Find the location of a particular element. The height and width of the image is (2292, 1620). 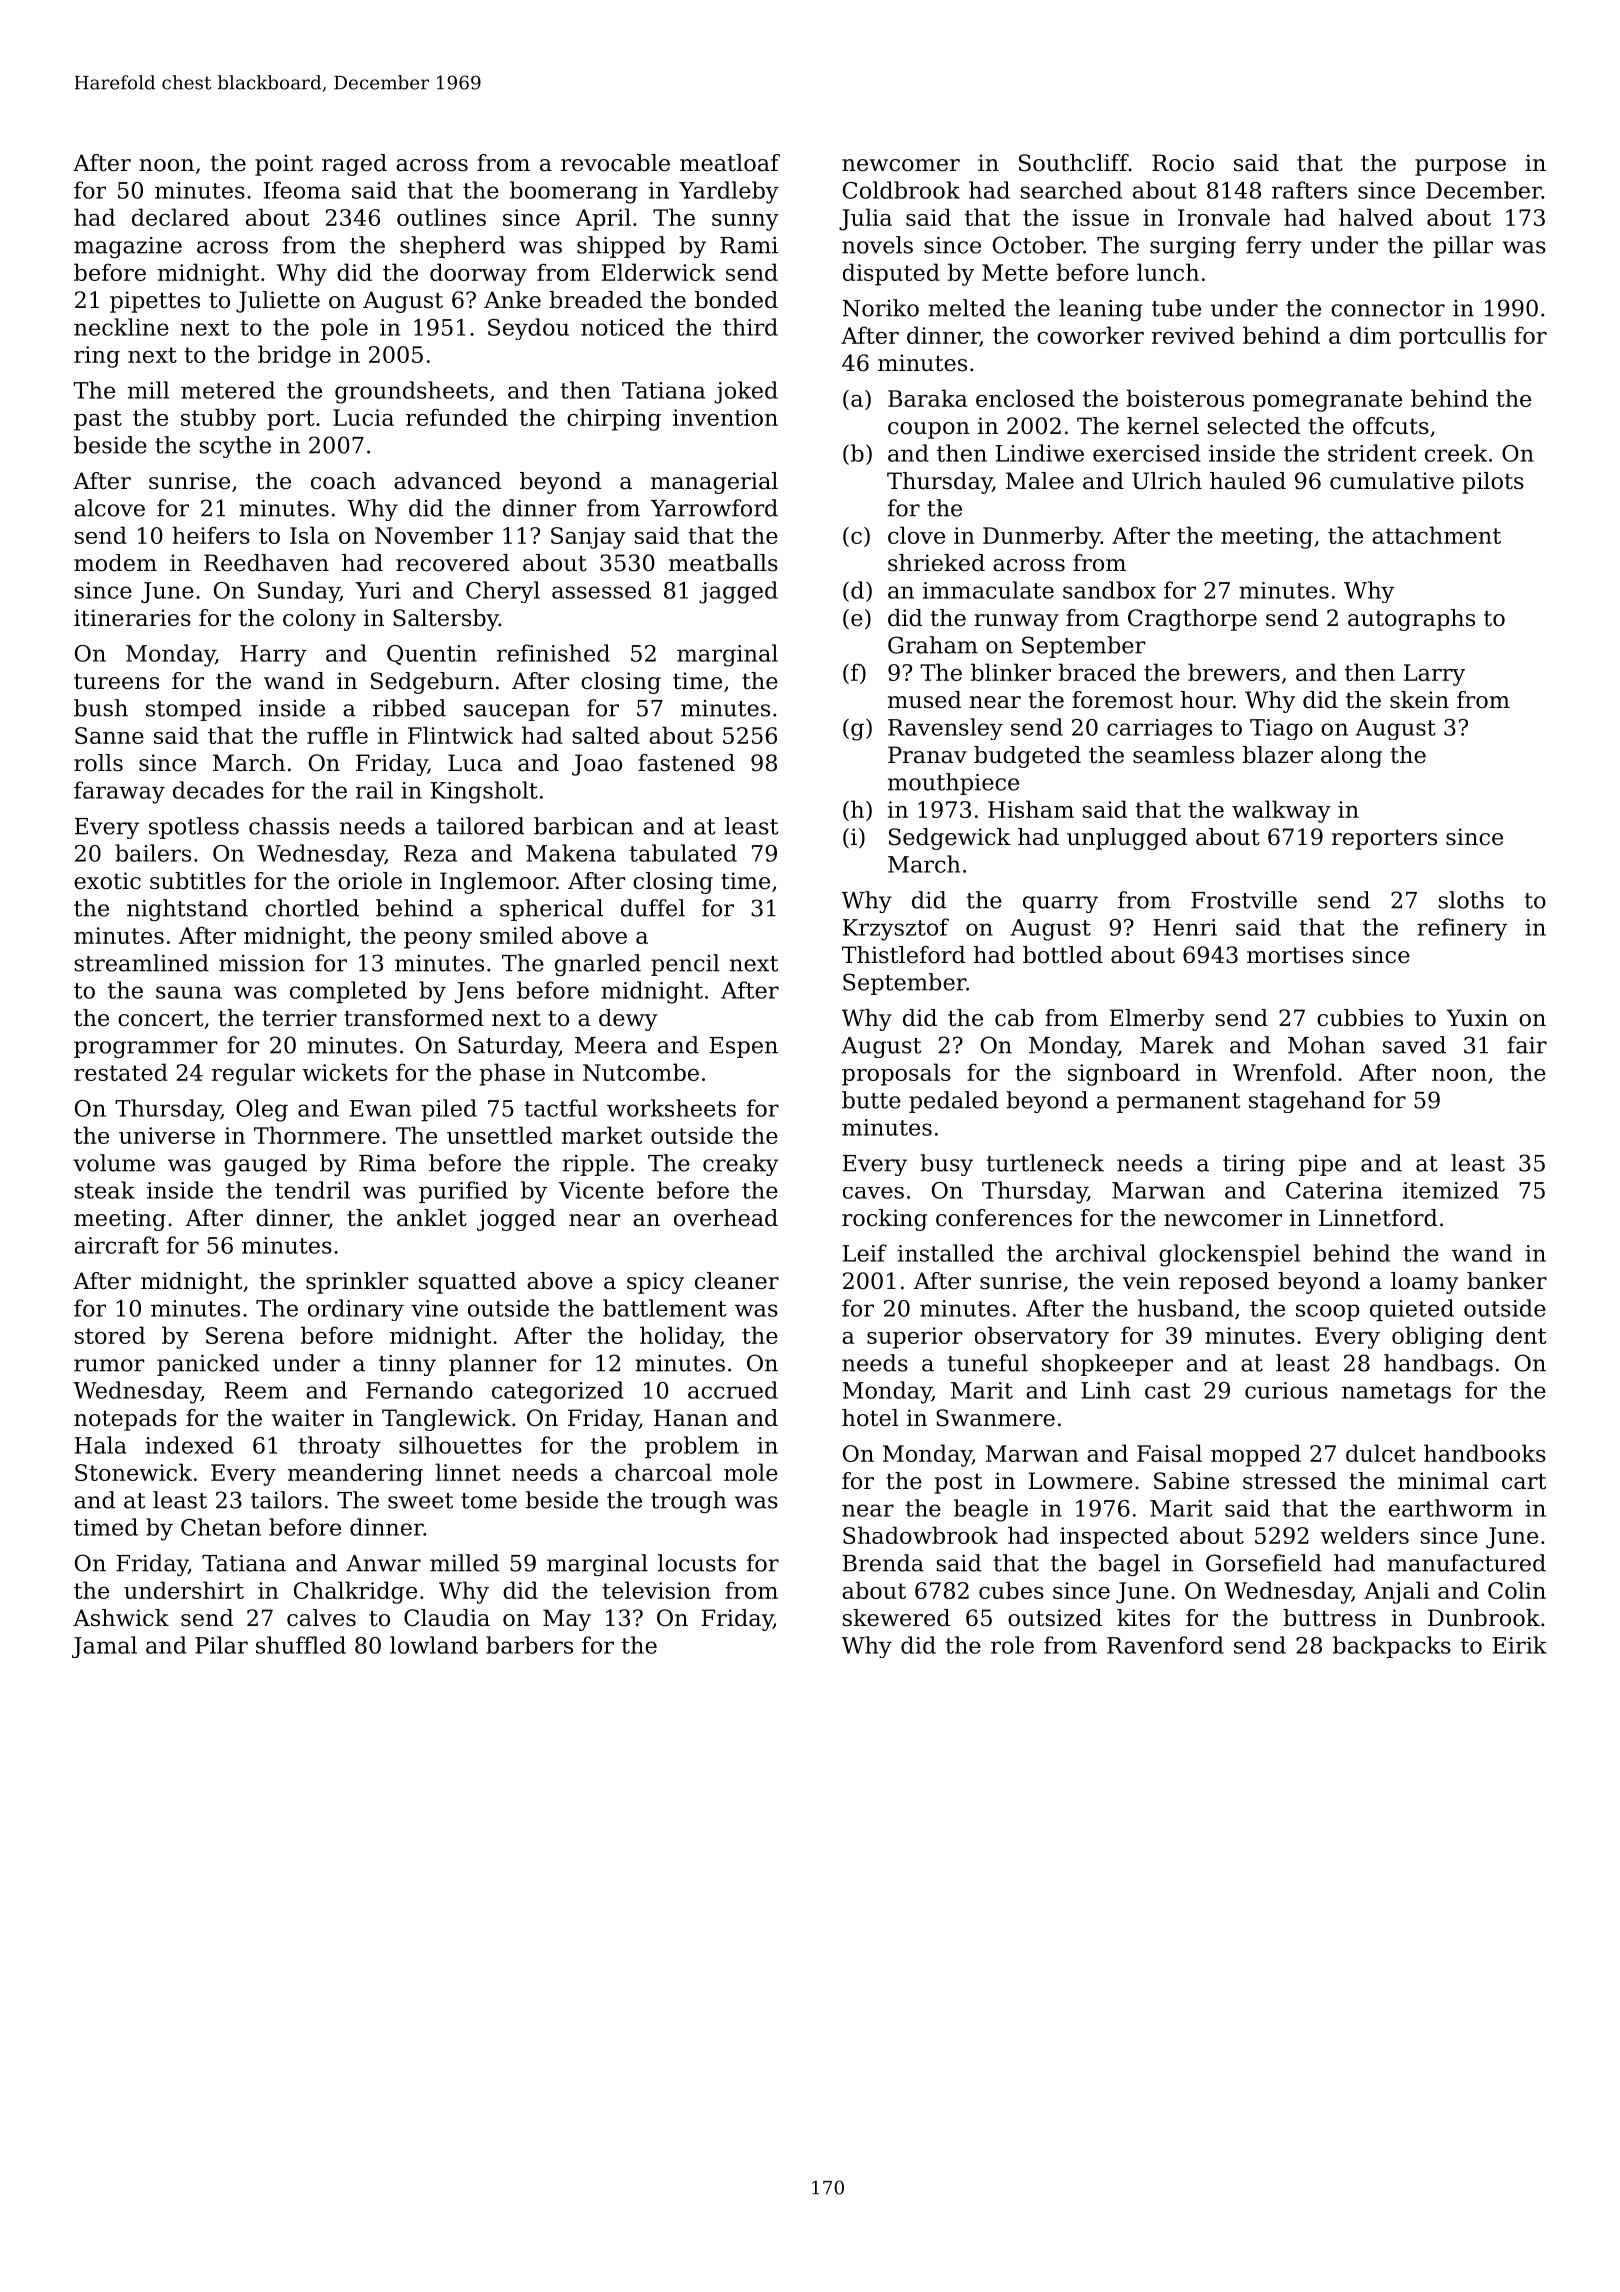

busy is located at coordinates (946, 1165).
